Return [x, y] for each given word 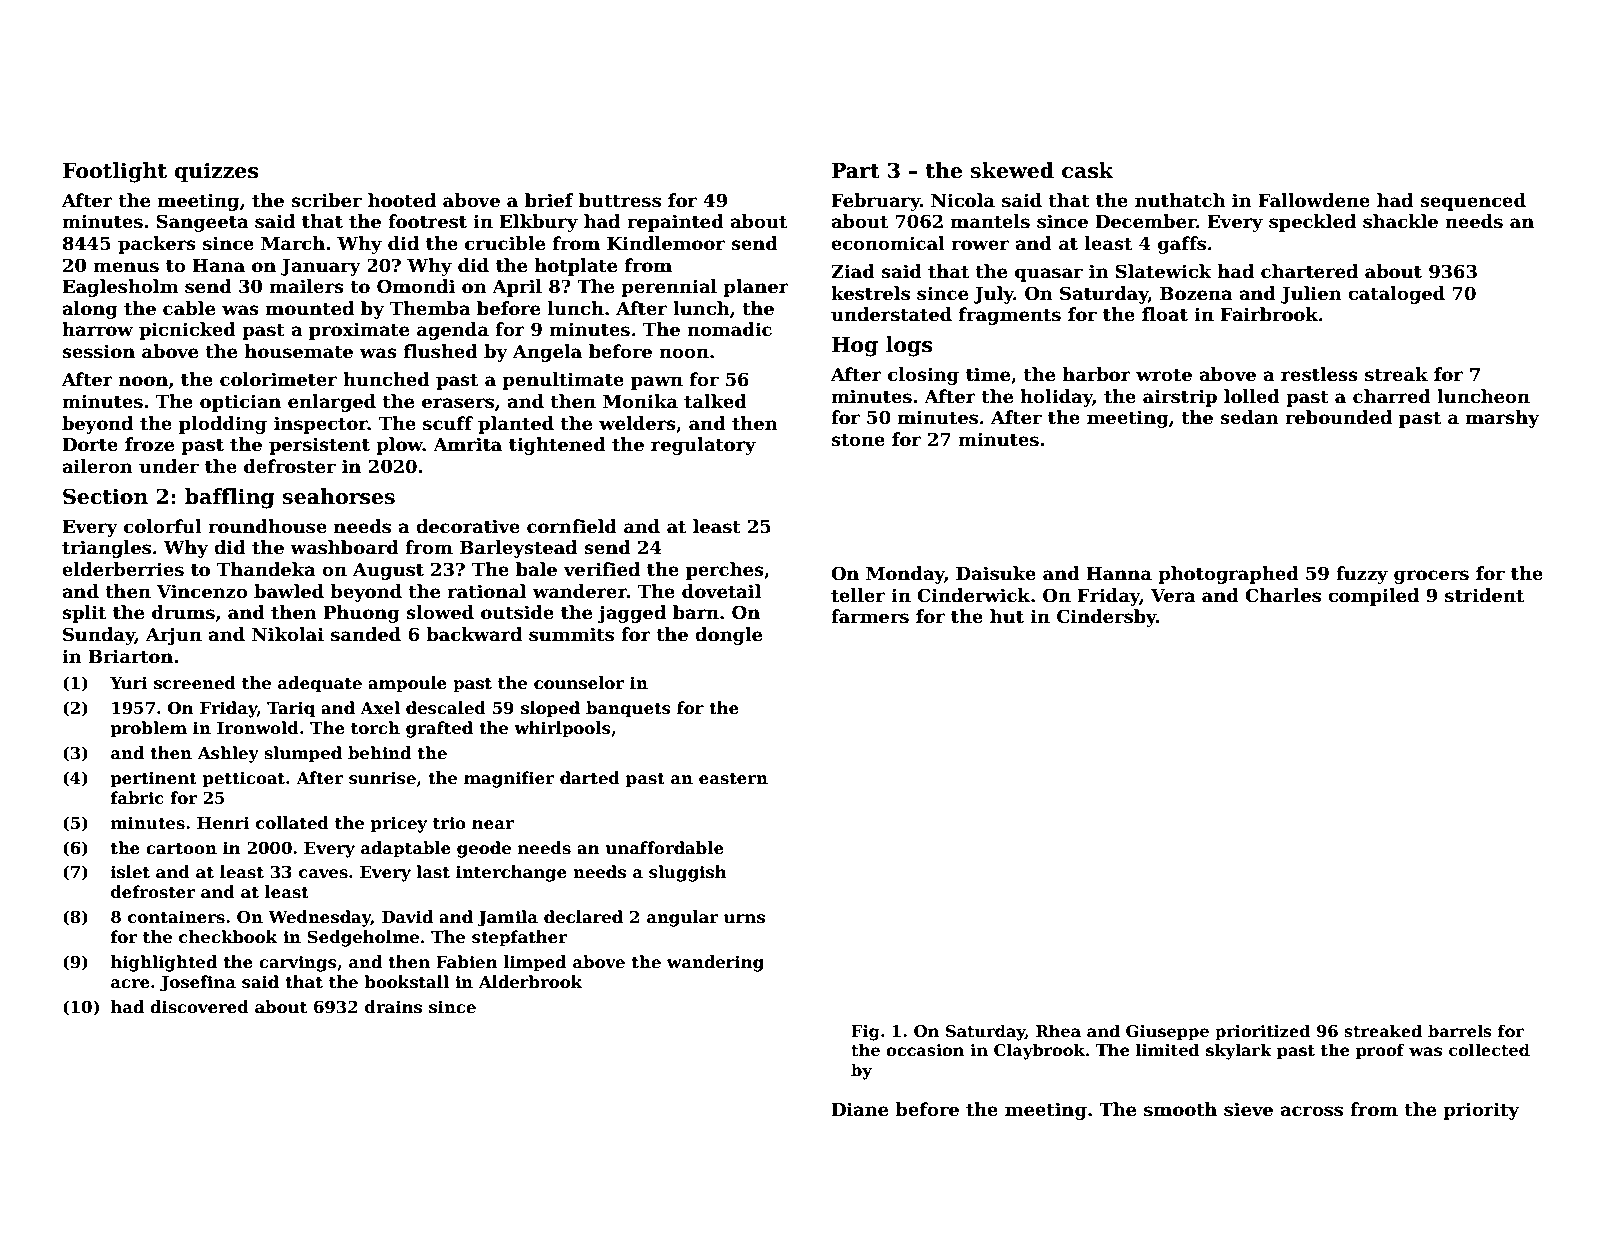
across [1311, 1111]
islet [130, 872]
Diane [860, 1109]
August [388, 571]
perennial [669, 288]
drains [393, 1007]
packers [157, 245]
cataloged [1396, 295]
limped [535, 963]
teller [858, 595]
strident [1484, 595]
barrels [1460, 1031]
